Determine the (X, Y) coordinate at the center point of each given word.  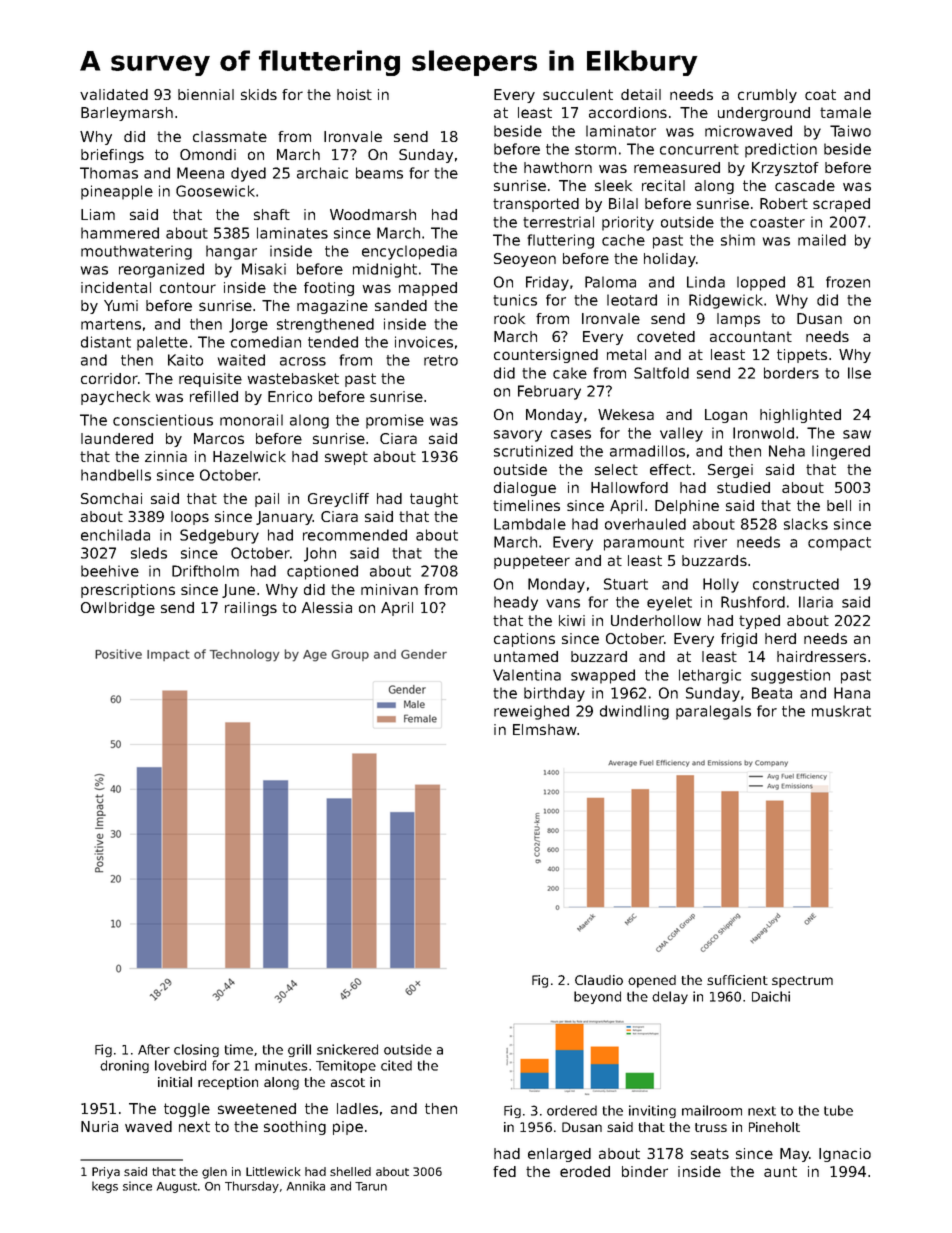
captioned (322, 572)
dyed (248, 174)
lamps (738, 320)
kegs (105, 1187)
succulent (578, 94)
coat (820, 94)
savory (518, 436)
